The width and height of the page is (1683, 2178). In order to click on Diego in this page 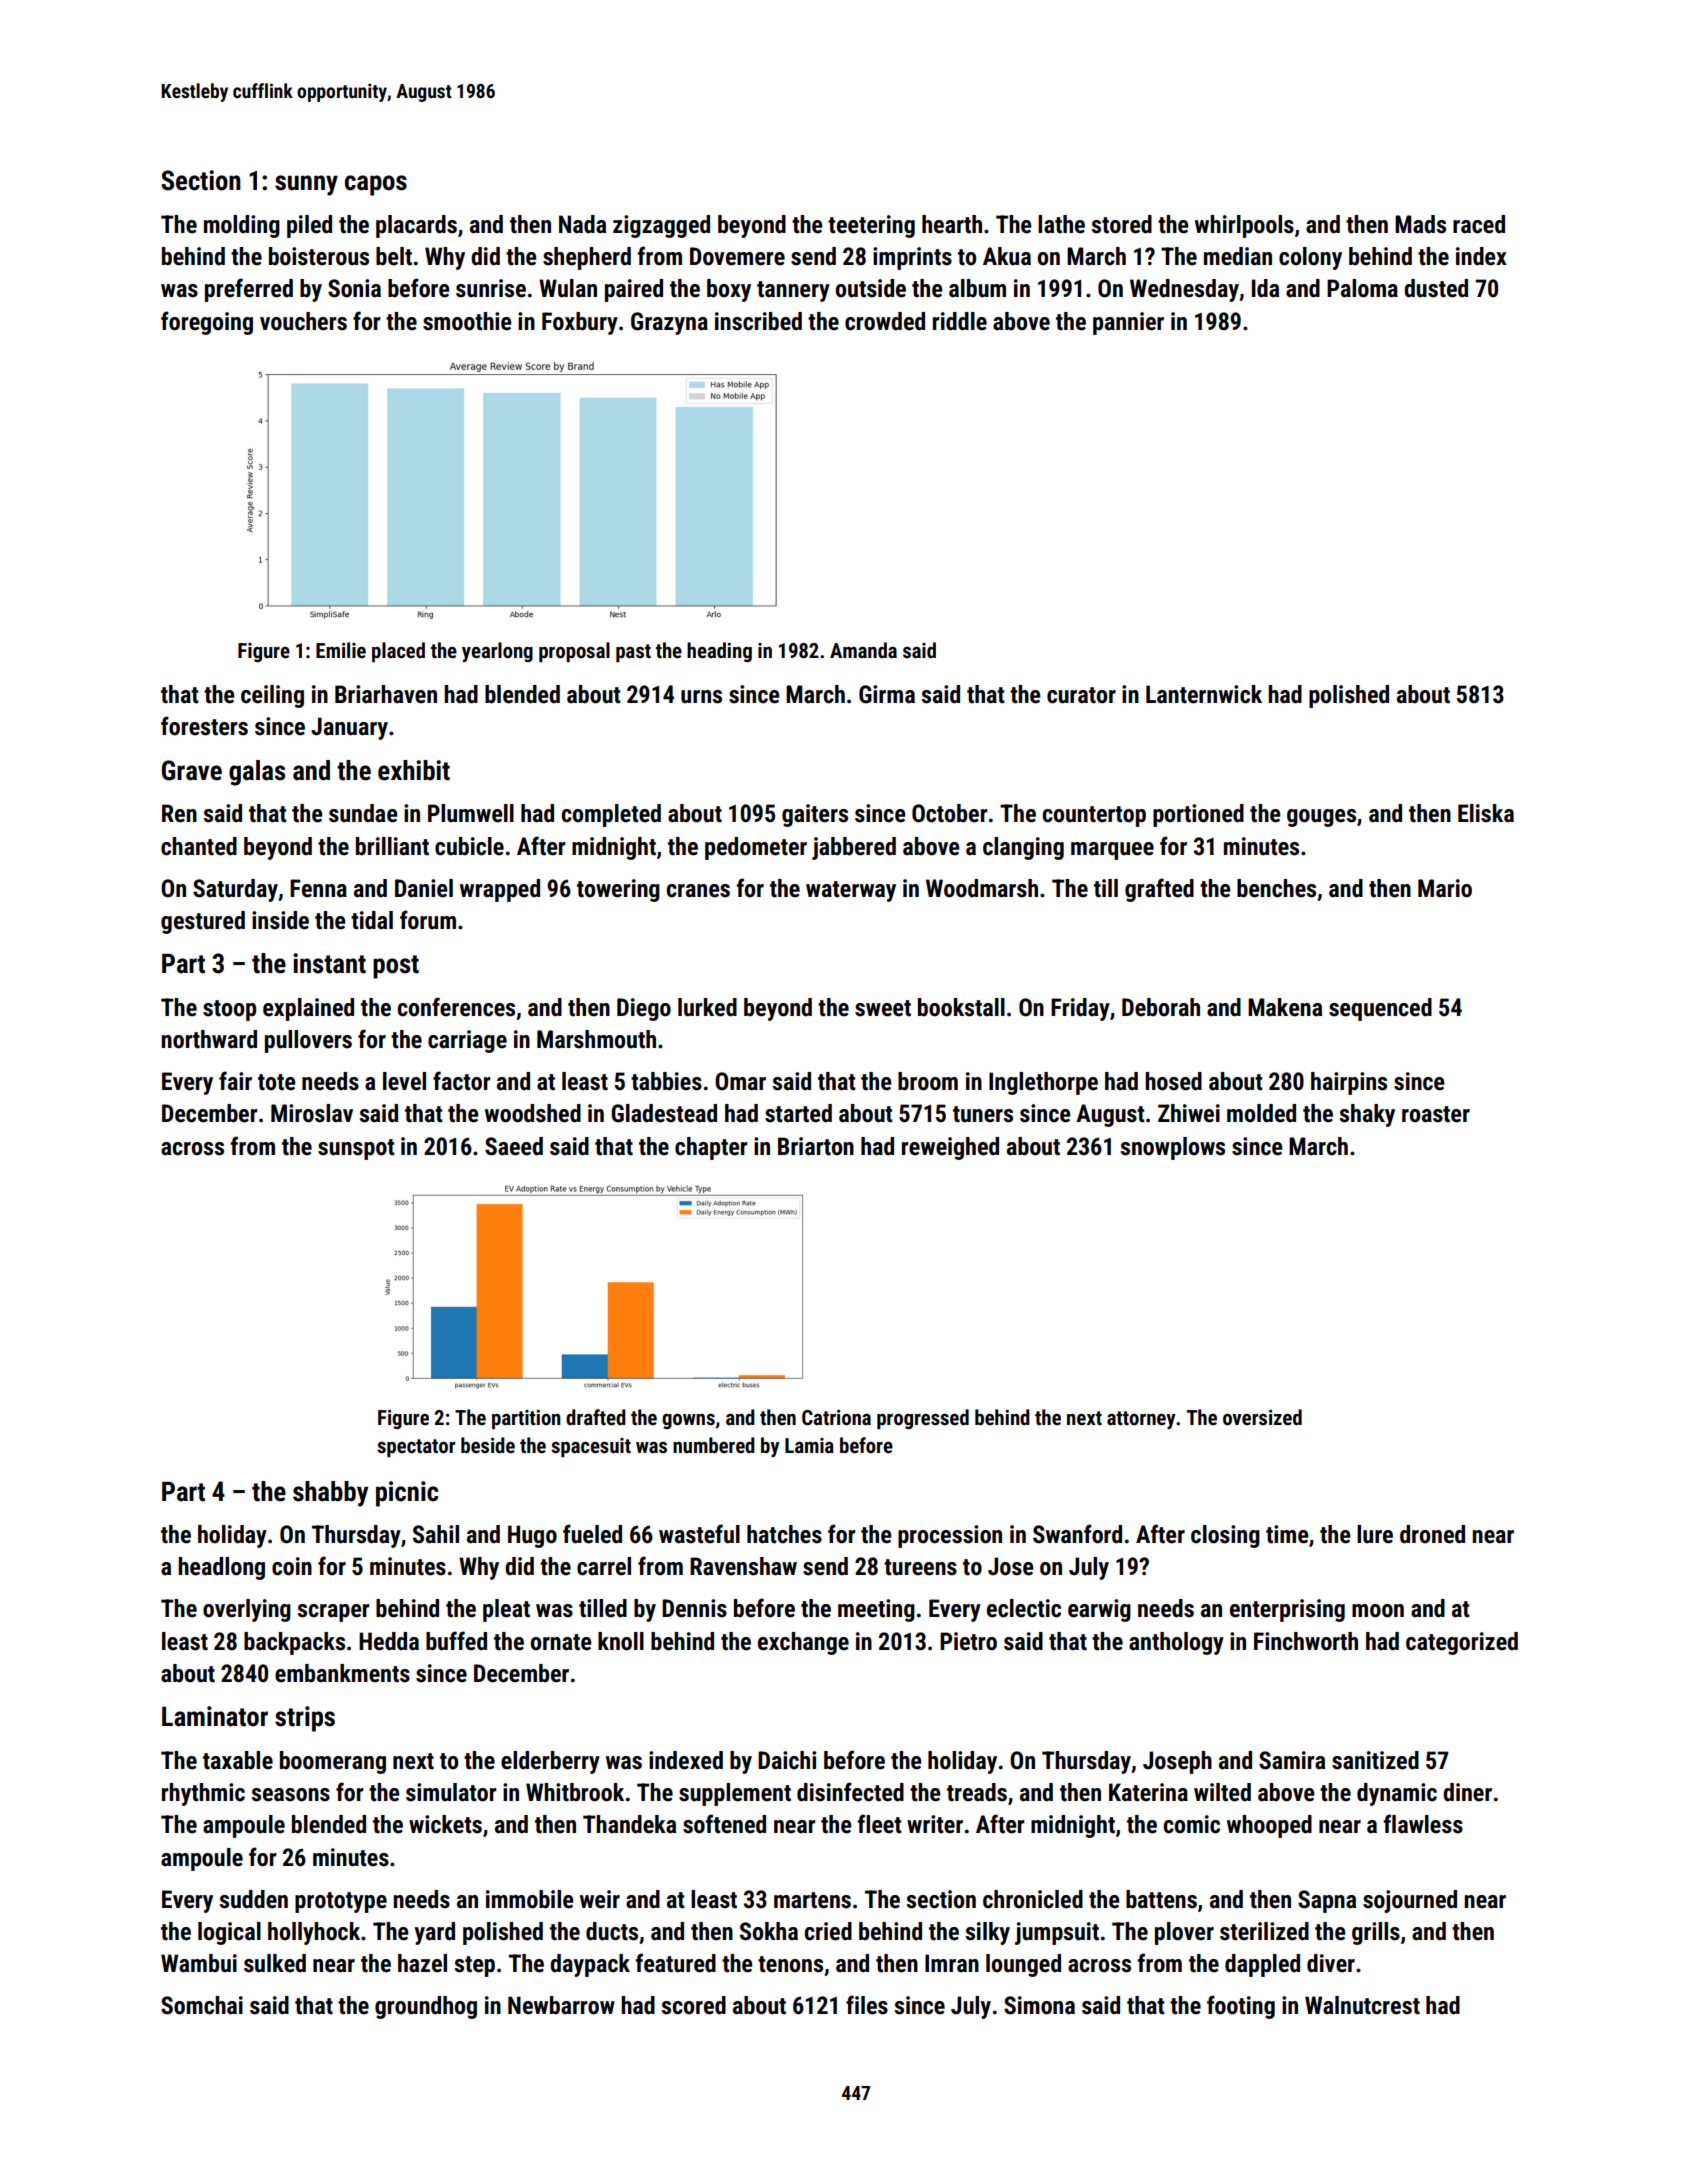, I will do `click(644, 1009)`.
